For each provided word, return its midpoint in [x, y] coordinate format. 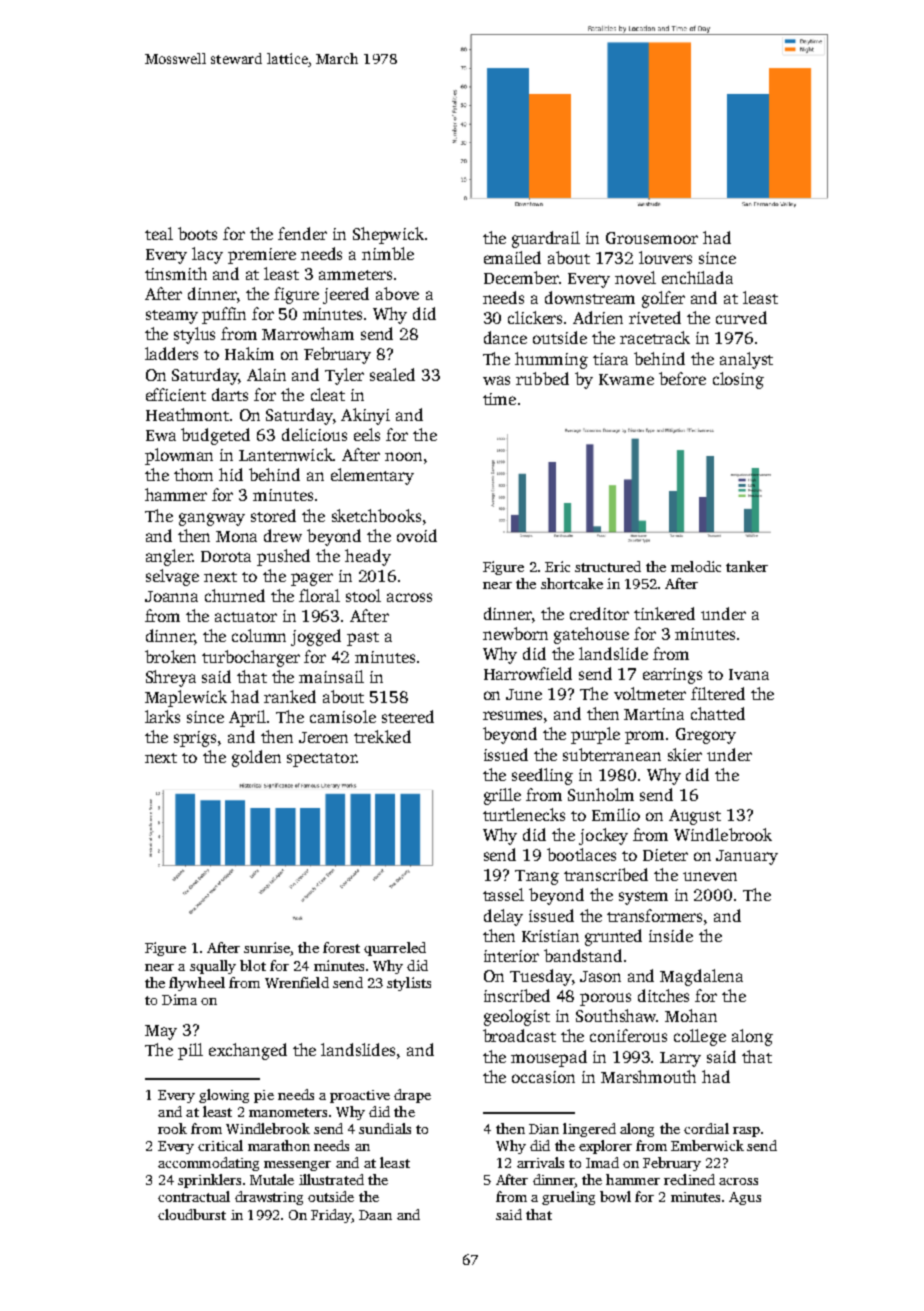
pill [190, 1051]
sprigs [195, 739]
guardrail [546, 239]
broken [170, 656]
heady [368, 557]
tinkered [664, 613]
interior [511, 956]
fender [302, 233]
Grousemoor [652, 238]
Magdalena [701, 977]
